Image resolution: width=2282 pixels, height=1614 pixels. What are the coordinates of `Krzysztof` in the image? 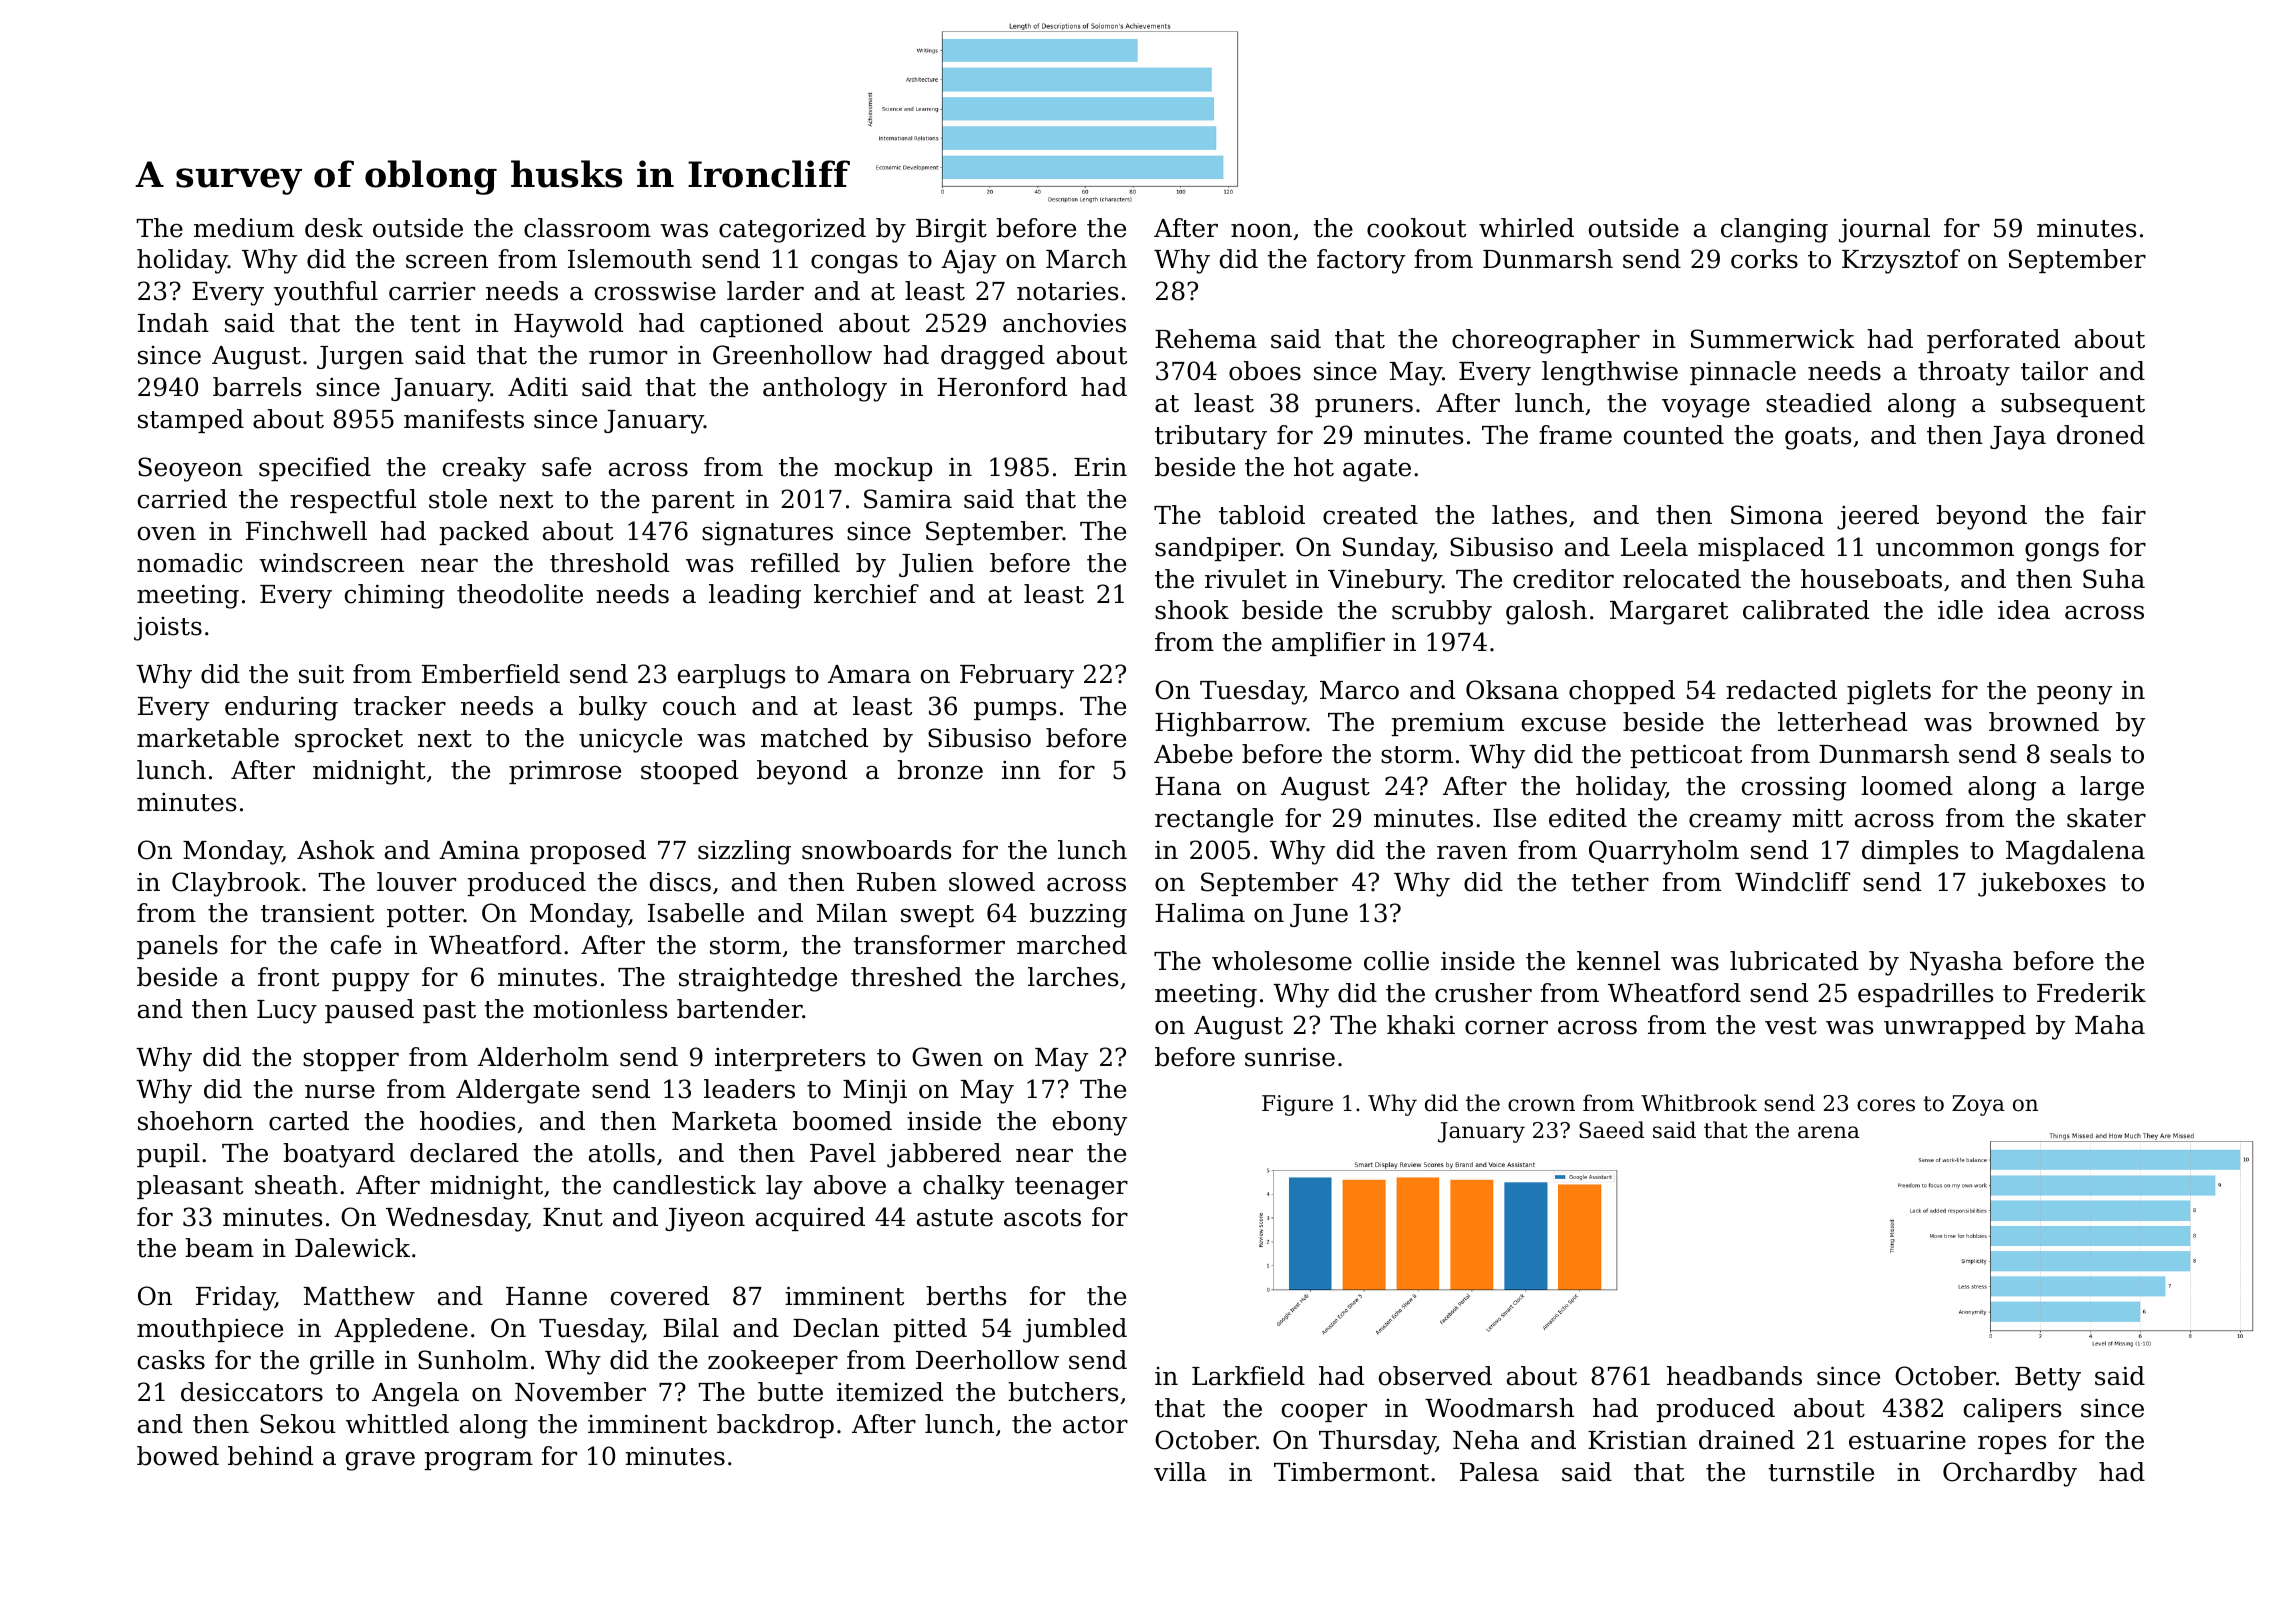 It's located at (1901, 261).
